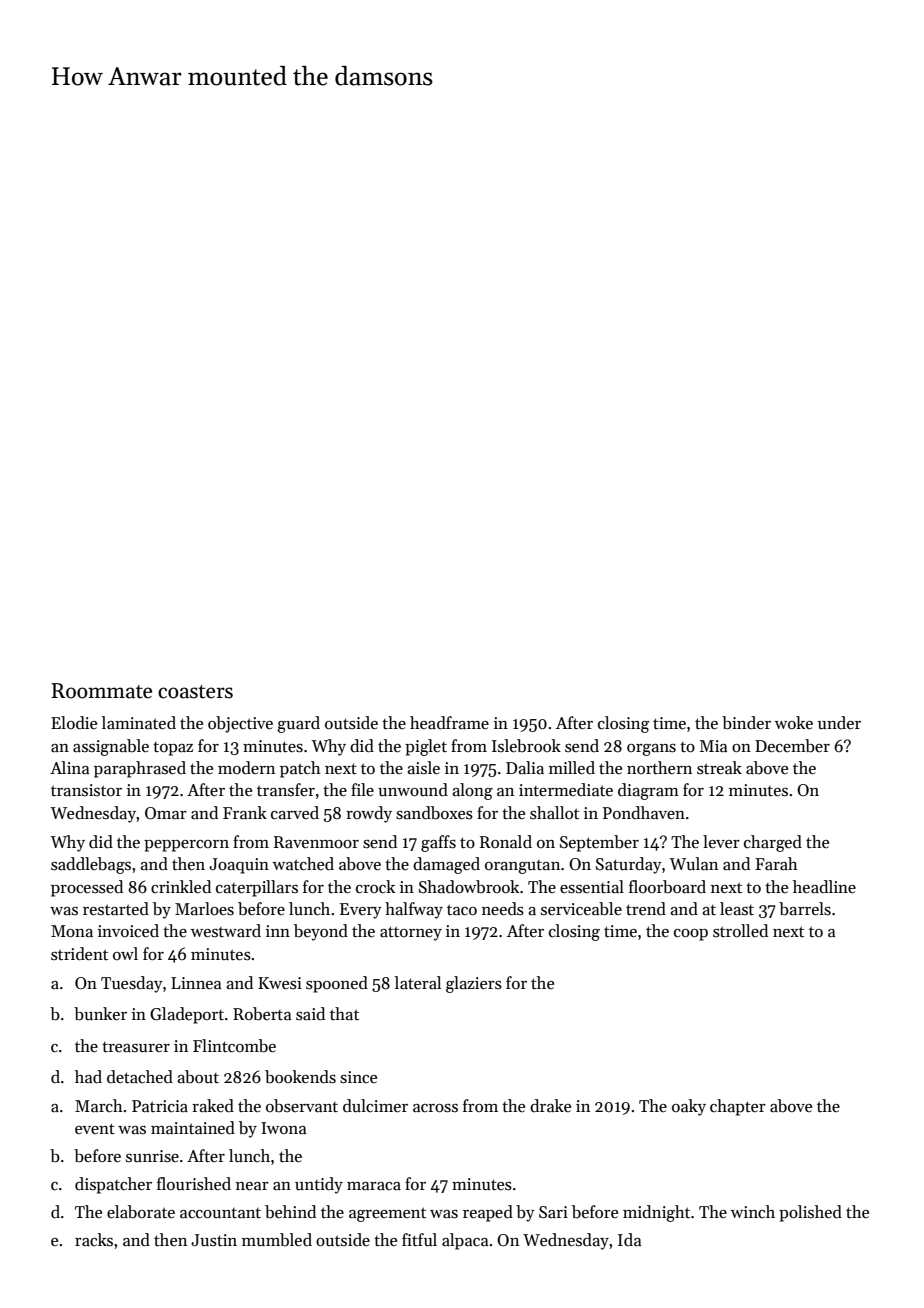 This page has height=1308, width=924. Describe the element at coordinates (196, 983) in the page. I see `Linnea` at that location.
